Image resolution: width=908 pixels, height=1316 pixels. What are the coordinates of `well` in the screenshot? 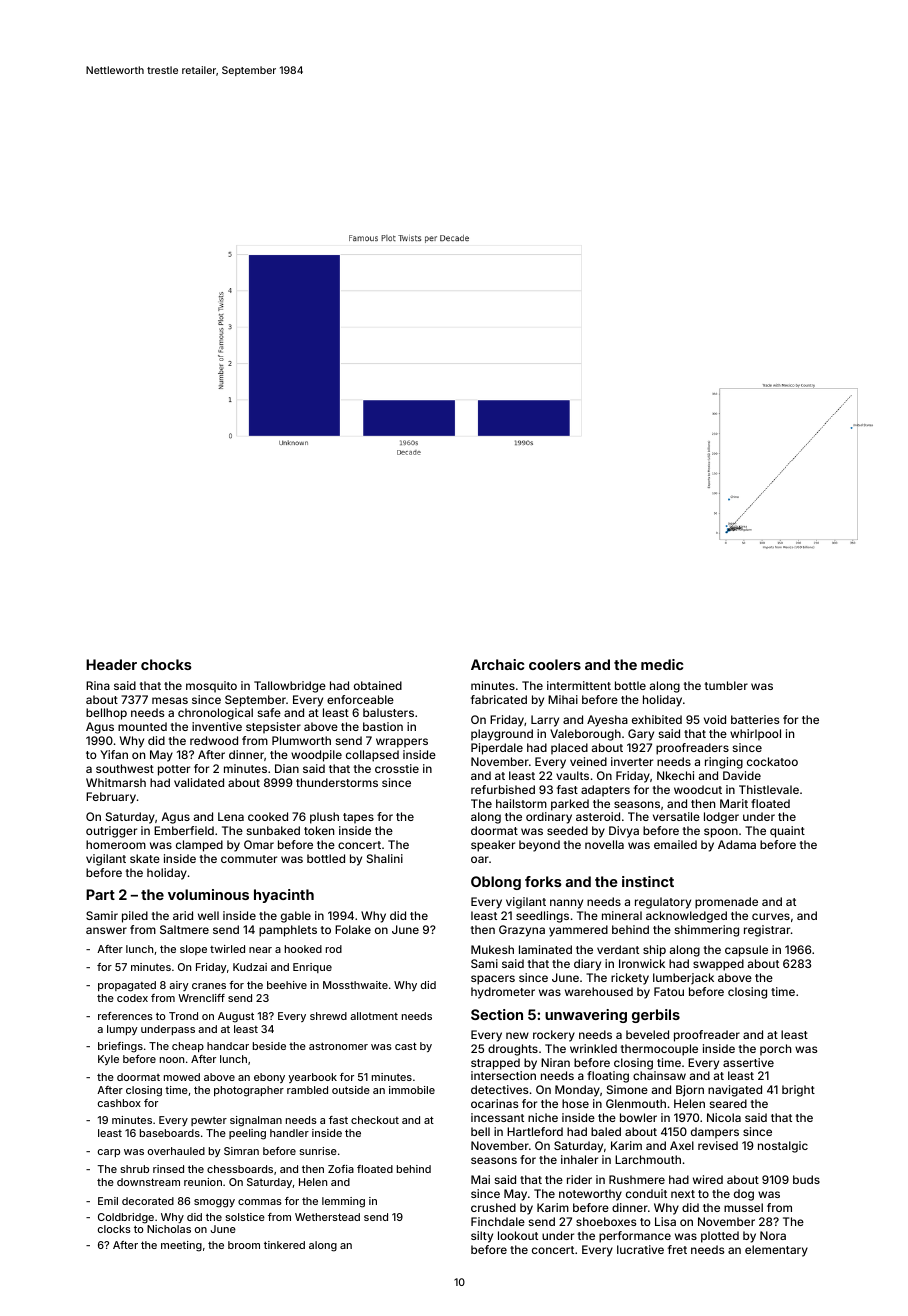 It's located at (208, 915).
